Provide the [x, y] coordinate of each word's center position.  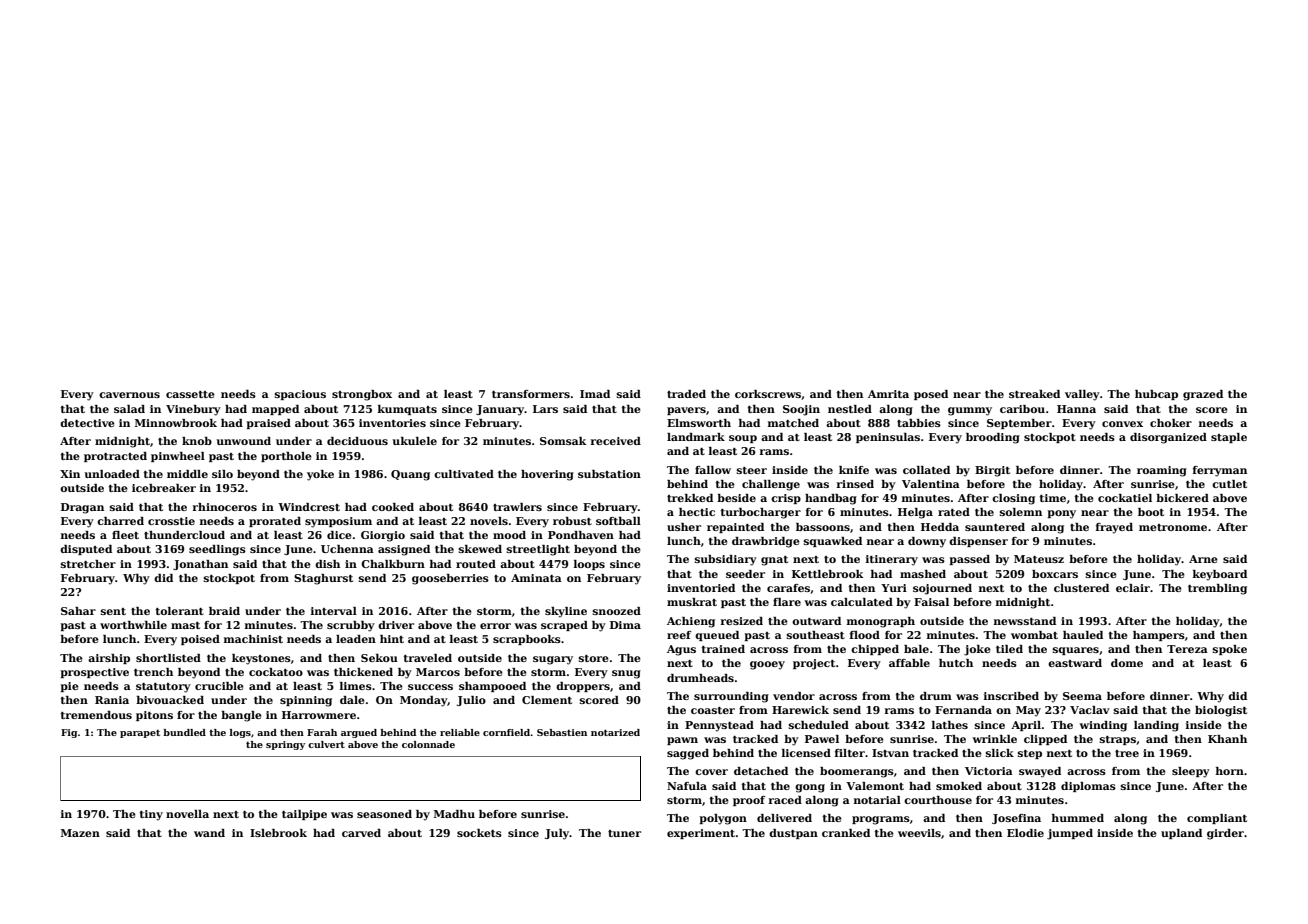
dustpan [793, 834]
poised [200, 640]
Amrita [888, 394]
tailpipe [304, 815]
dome [1127, 663]
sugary [553, 660]
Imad [595, 394]
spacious [300, 395]
